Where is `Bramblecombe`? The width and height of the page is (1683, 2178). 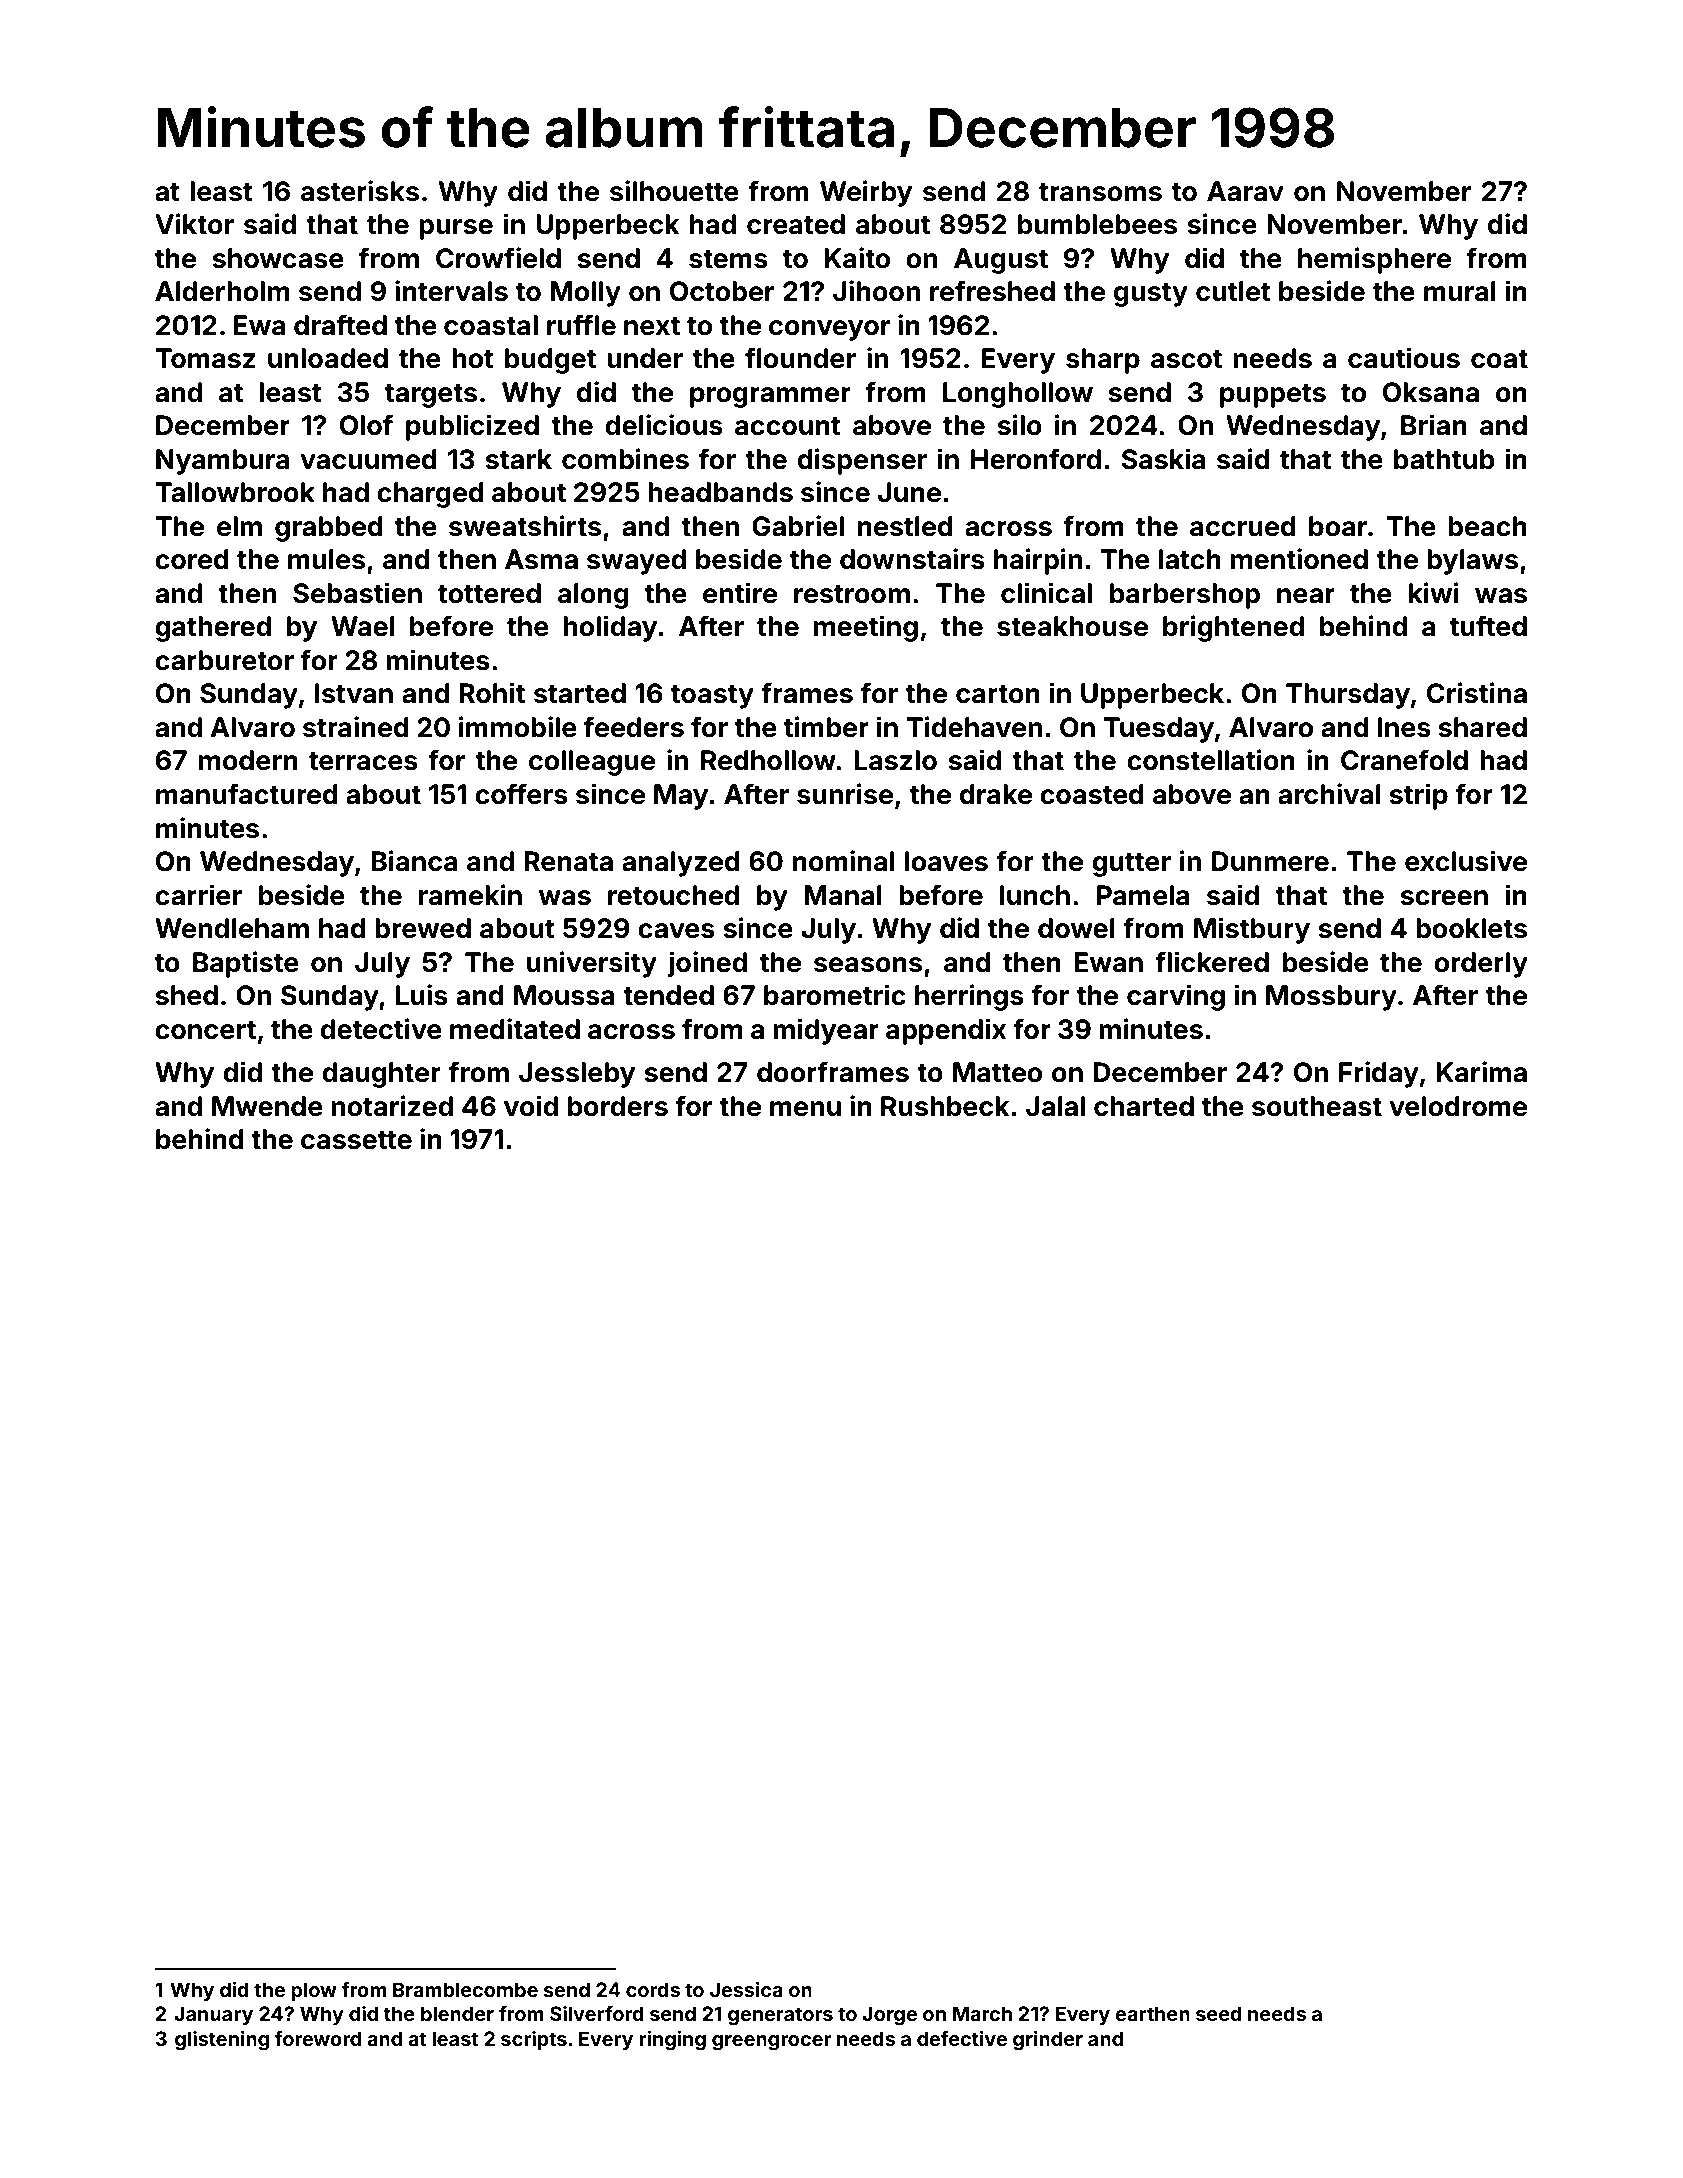 Bramblecombe is located at coordinates (465, 1989).
